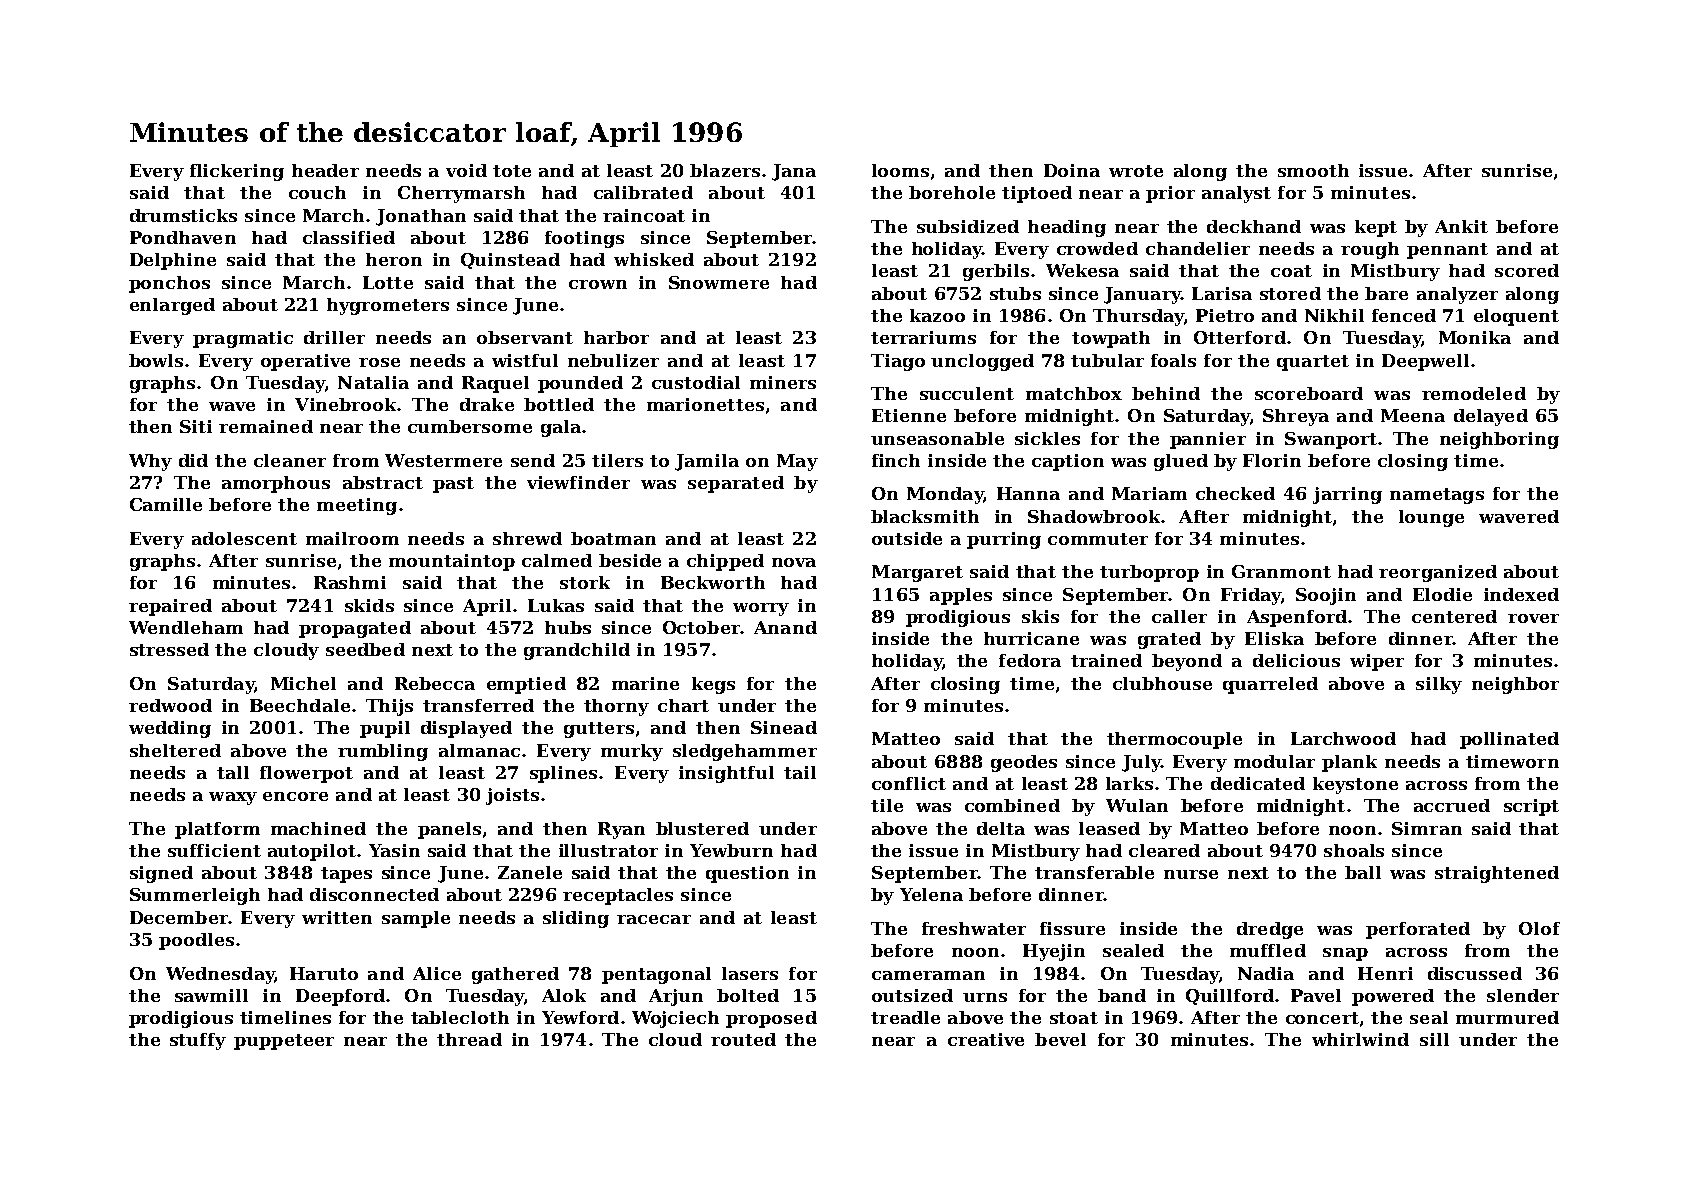 The height and width of the page is (1194, 1688). I want to click on succulent, so click(967, 393).
